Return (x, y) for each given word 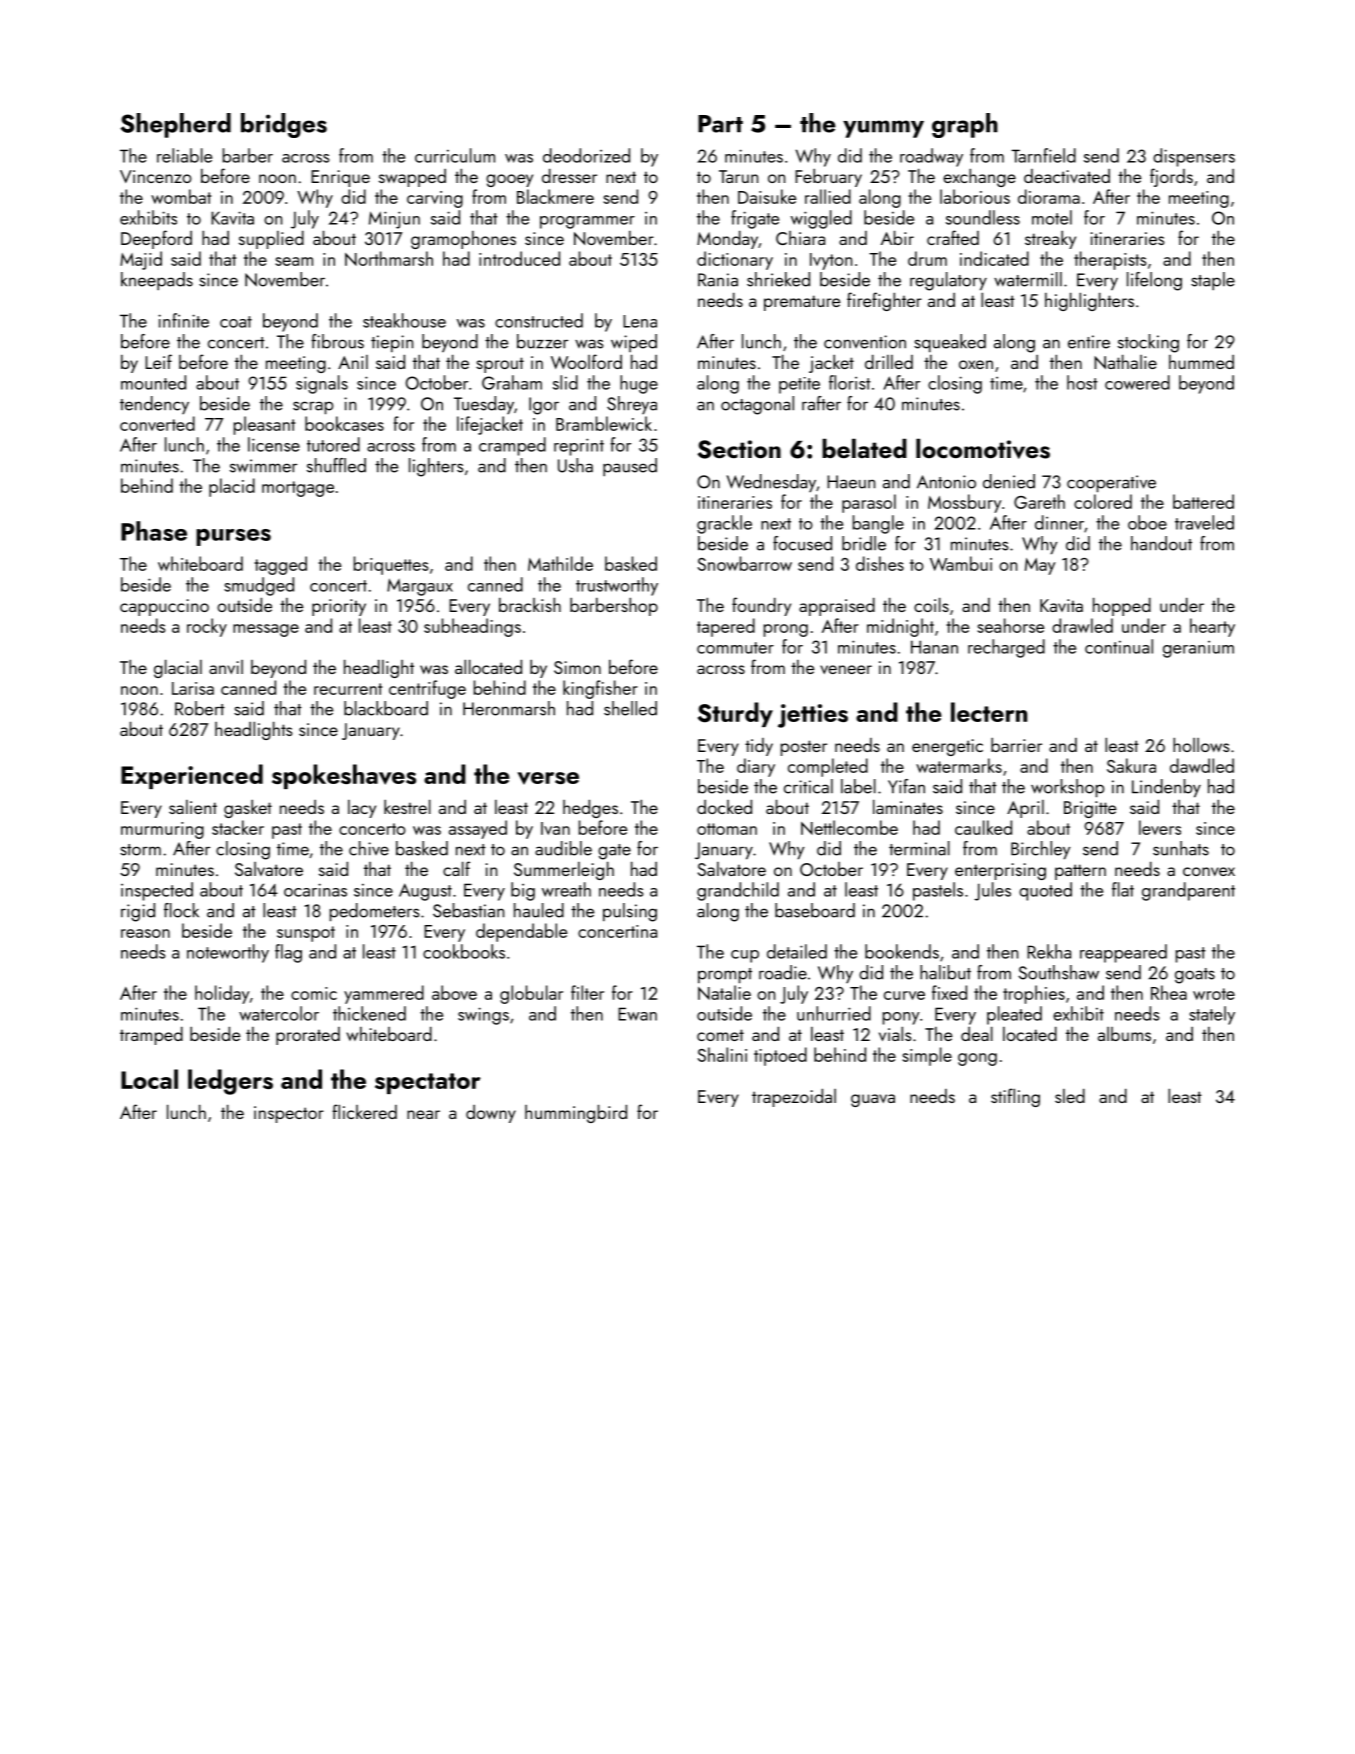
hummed (1201, 362)
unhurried (834, 1013)
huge (639, 384)
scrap (313, 408)
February (828, 178)
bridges (284, 125)
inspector (289, 1114)
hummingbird (576, 1113)
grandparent (1188, 891)
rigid (138, 912)
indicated (994, 258)
